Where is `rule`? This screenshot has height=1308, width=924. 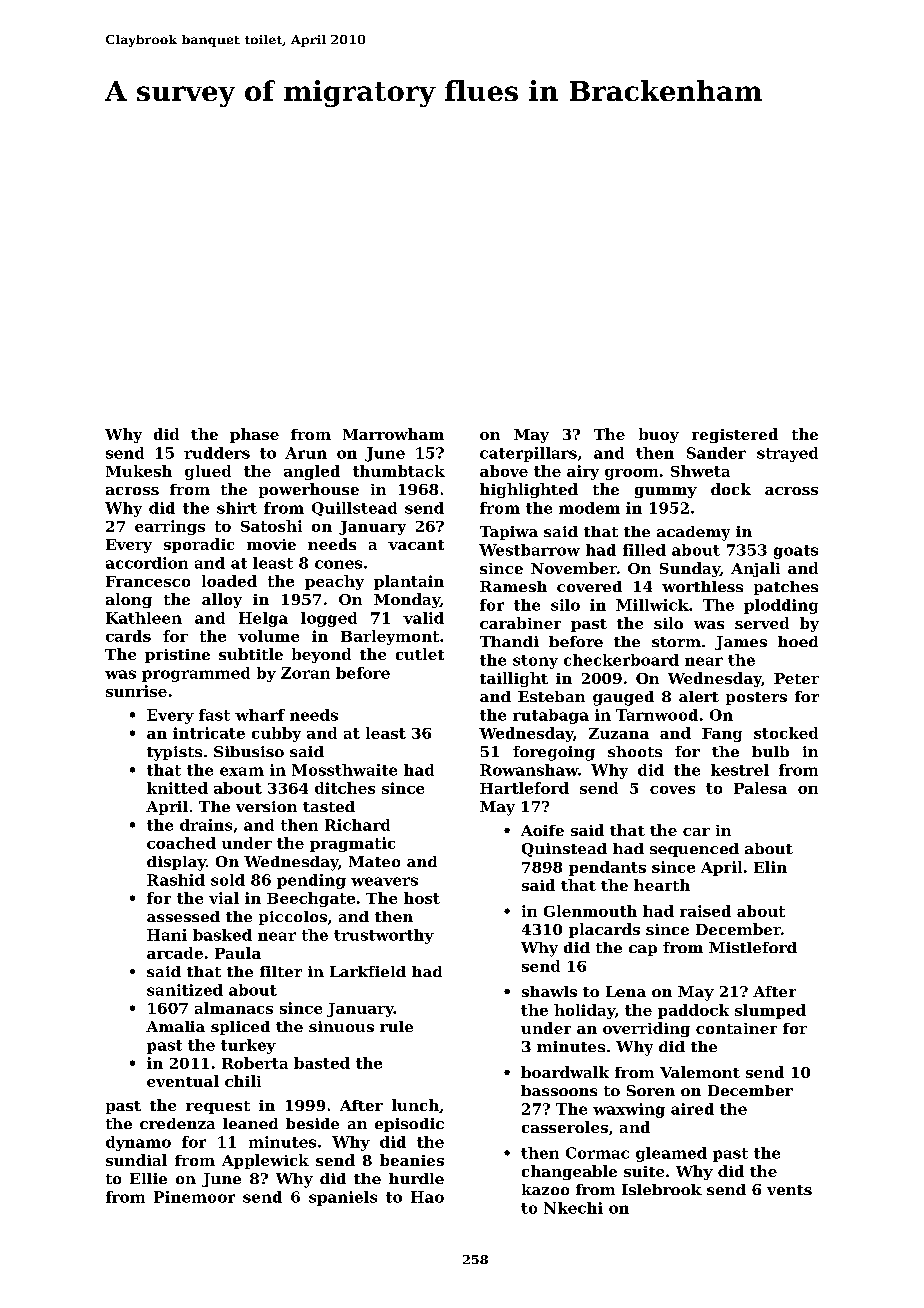
rule is located at coordinates (396, 1026).
